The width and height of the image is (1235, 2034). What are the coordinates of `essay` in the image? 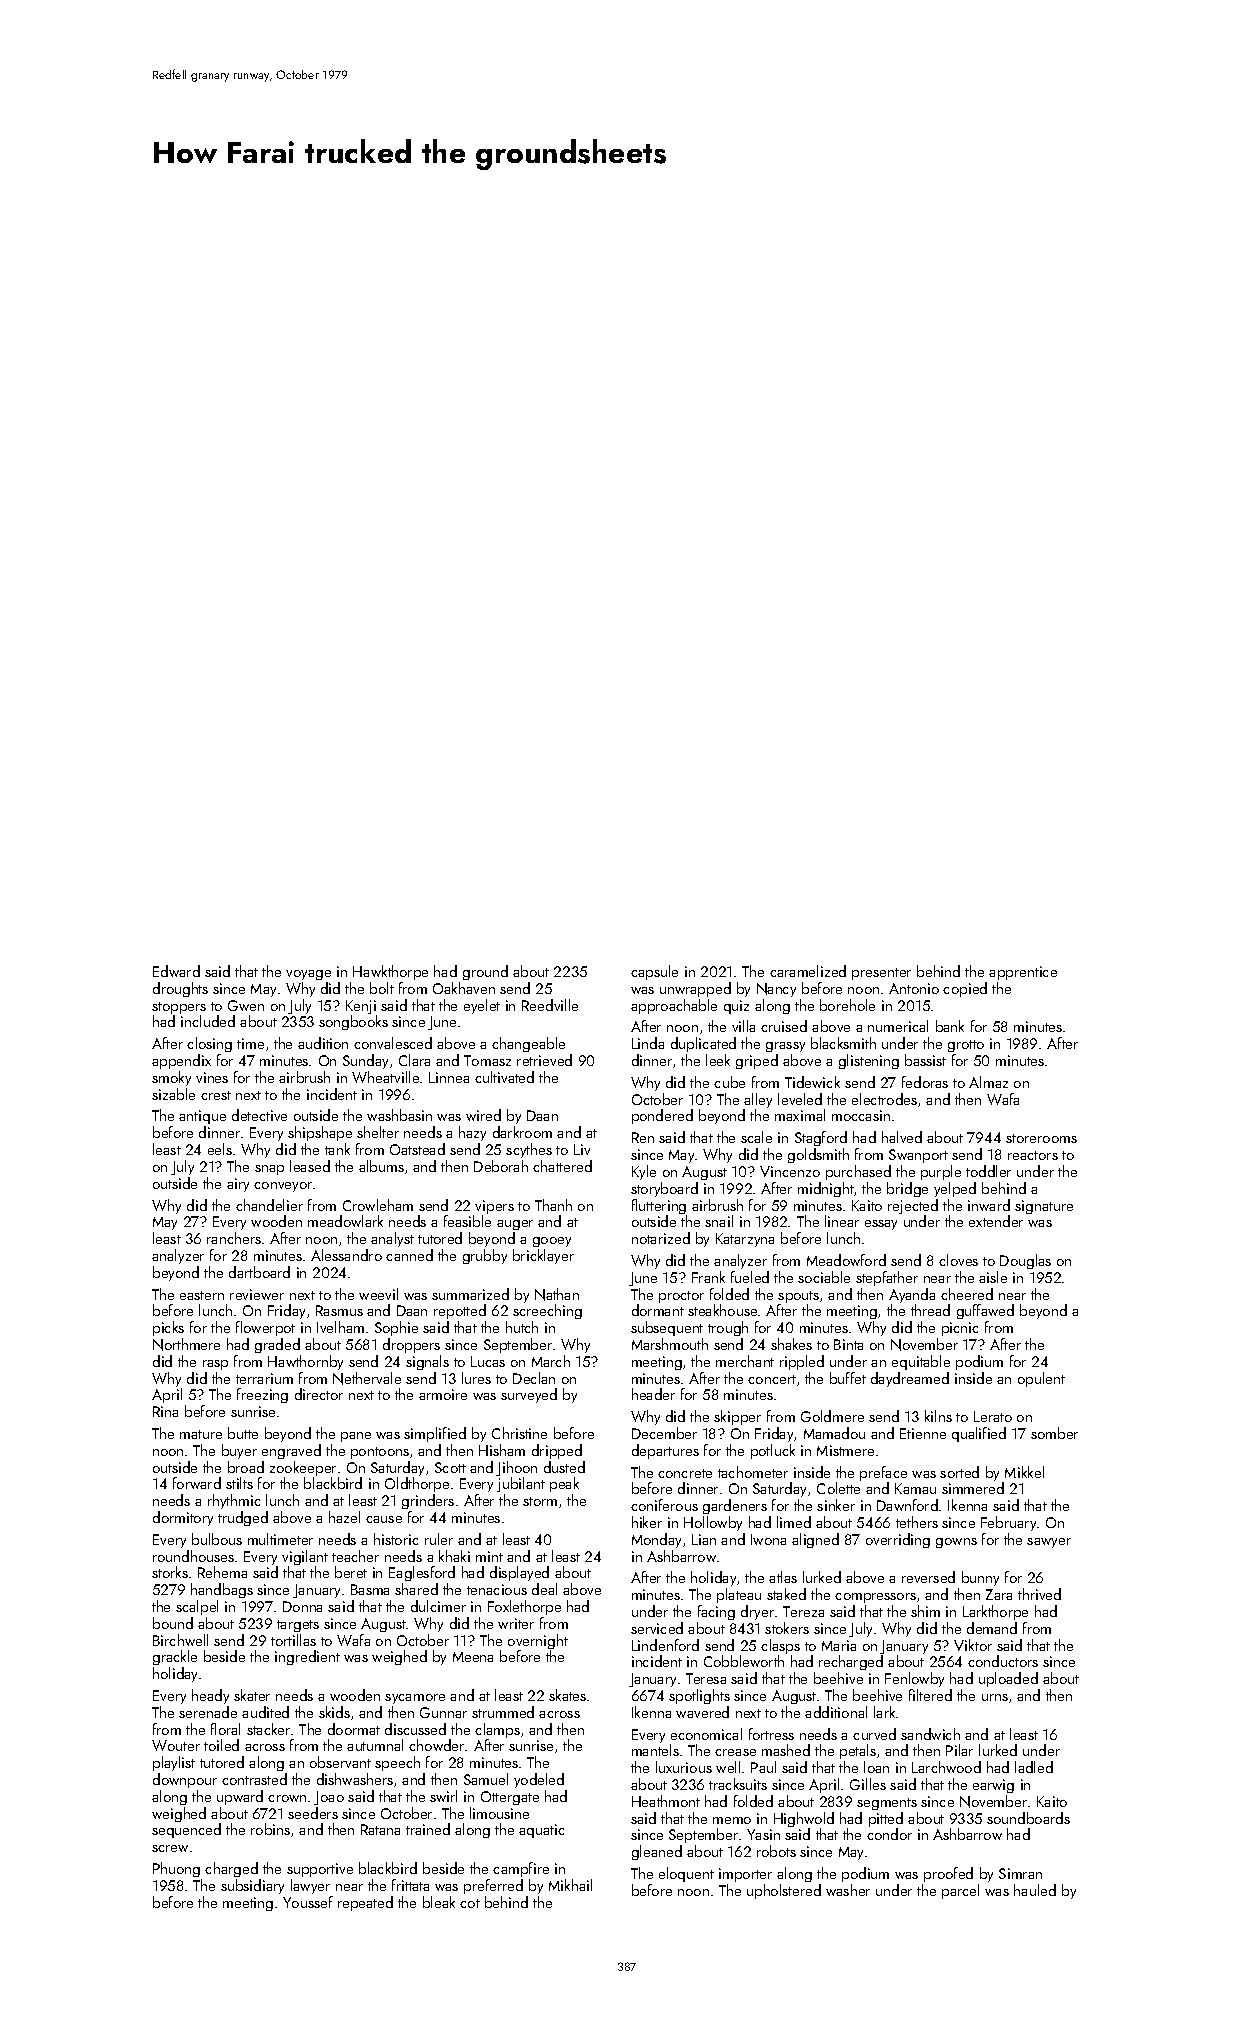 It's located at (881, 1225).
